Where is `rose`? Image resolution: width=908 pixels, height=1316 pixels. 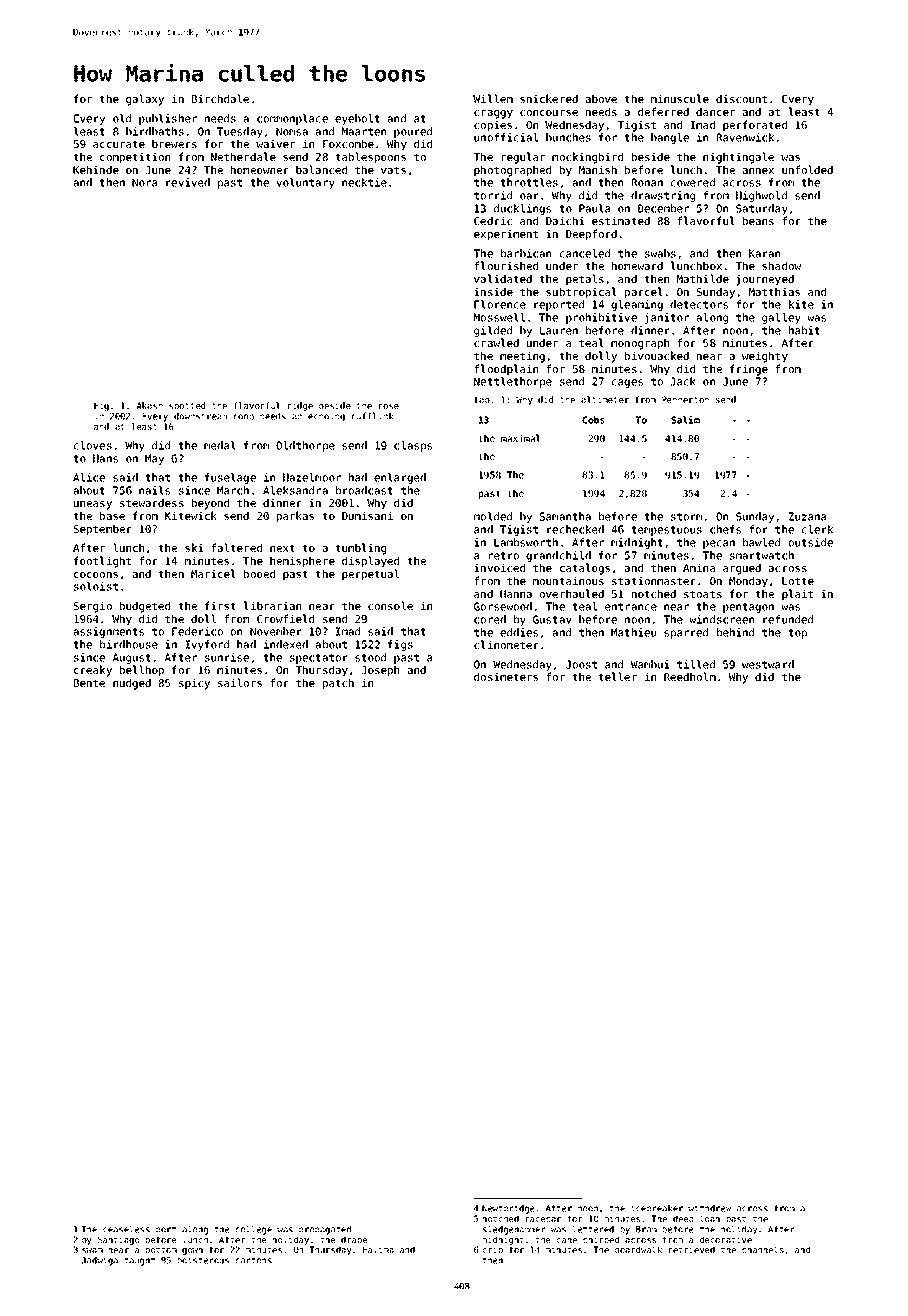
rose is located at coordinates (389, 406).
